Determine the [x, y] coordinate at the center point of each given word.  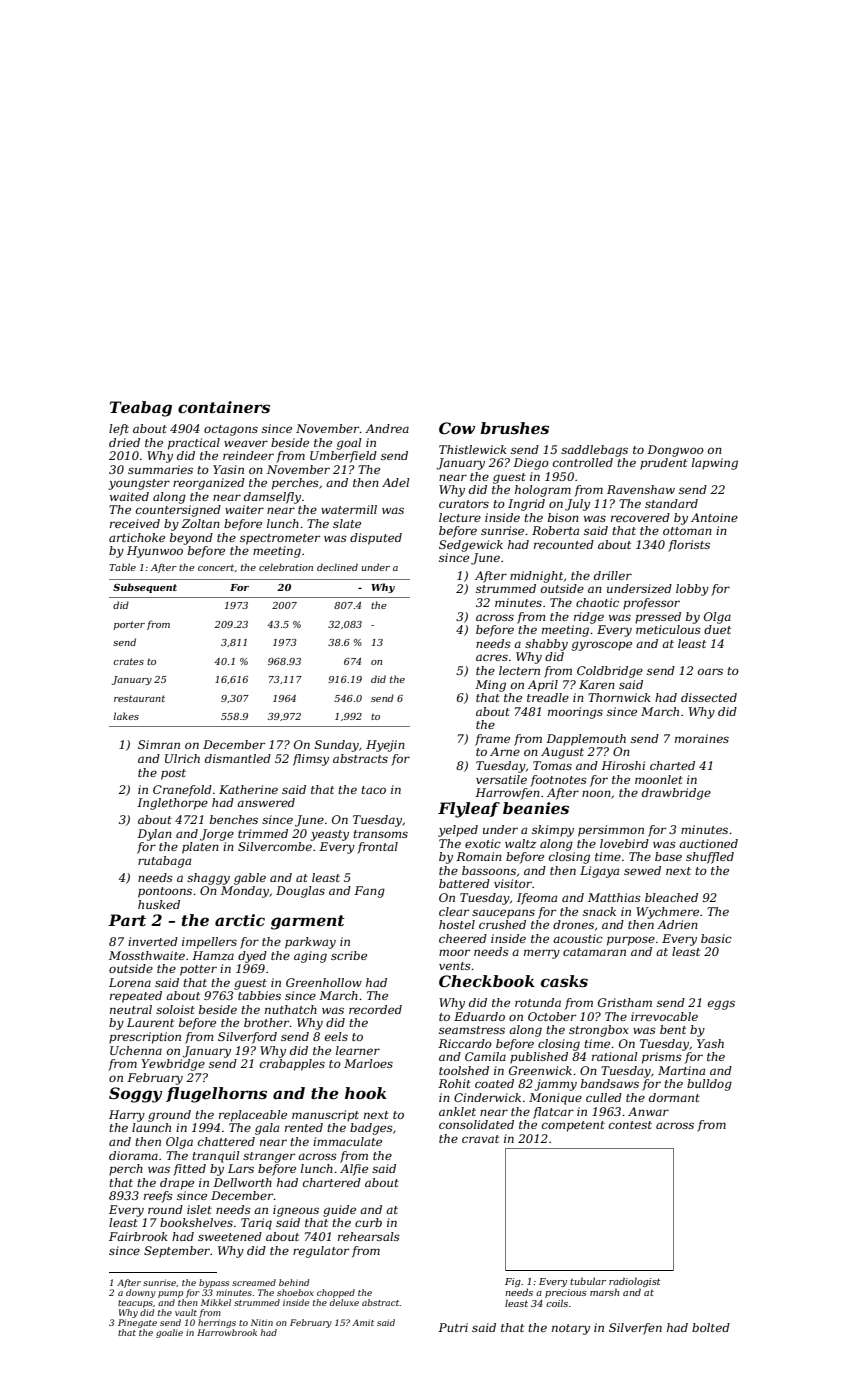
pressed [658, 618]
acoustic [578, 938]
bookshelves [196, 1222]
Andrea [387, 428]
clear [454, 911]
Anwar [648, 1111]
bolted [711, 1327]
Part [127, 920]
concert [216, 567]
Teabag [141, 409]
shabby [546, 645]
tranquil [216, 1157]
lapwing [715, 464]
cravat [480, 1139]
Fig [513, 1282]
